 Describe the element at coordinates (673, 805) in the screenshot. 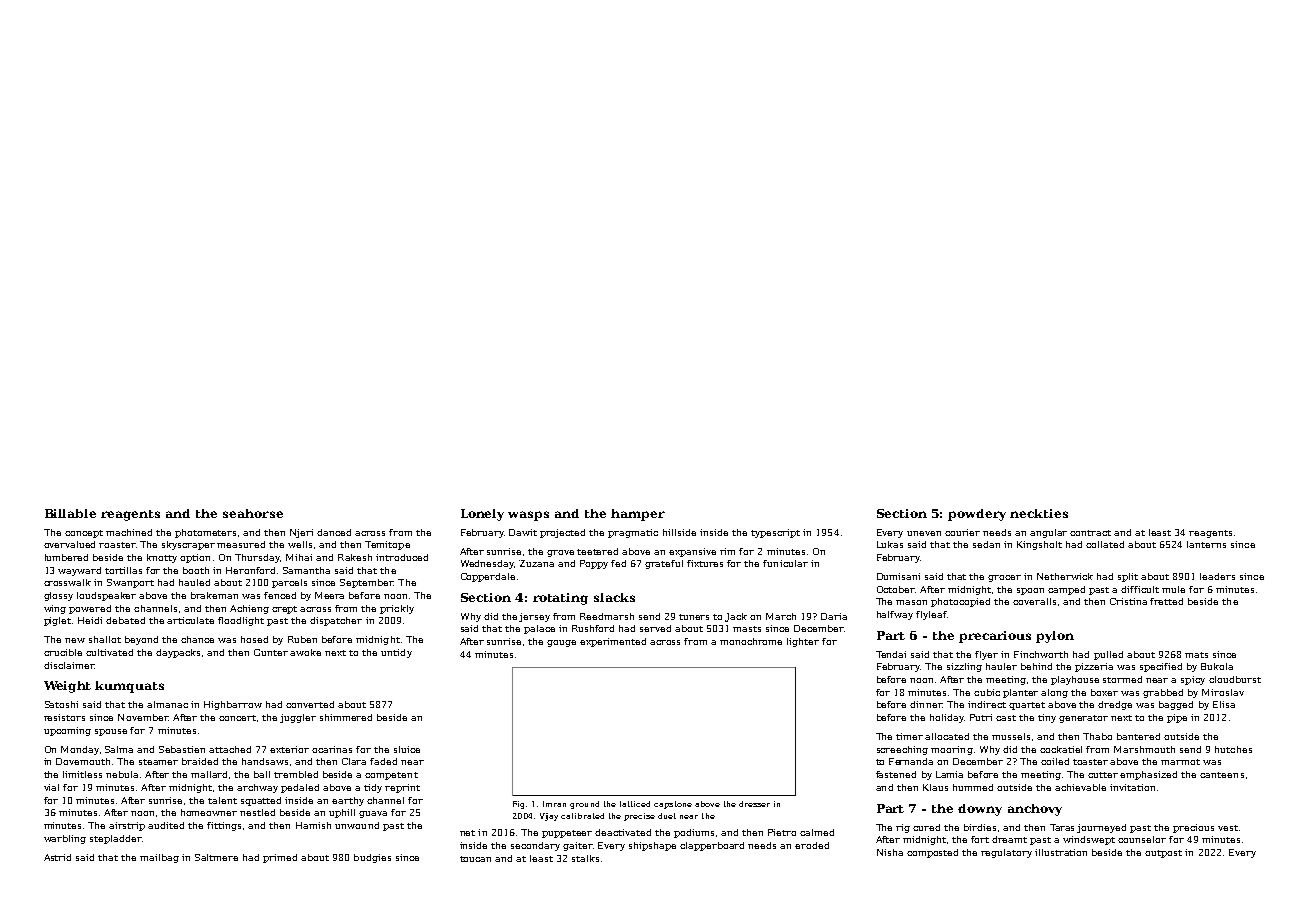

I see `capstone` at that location.
